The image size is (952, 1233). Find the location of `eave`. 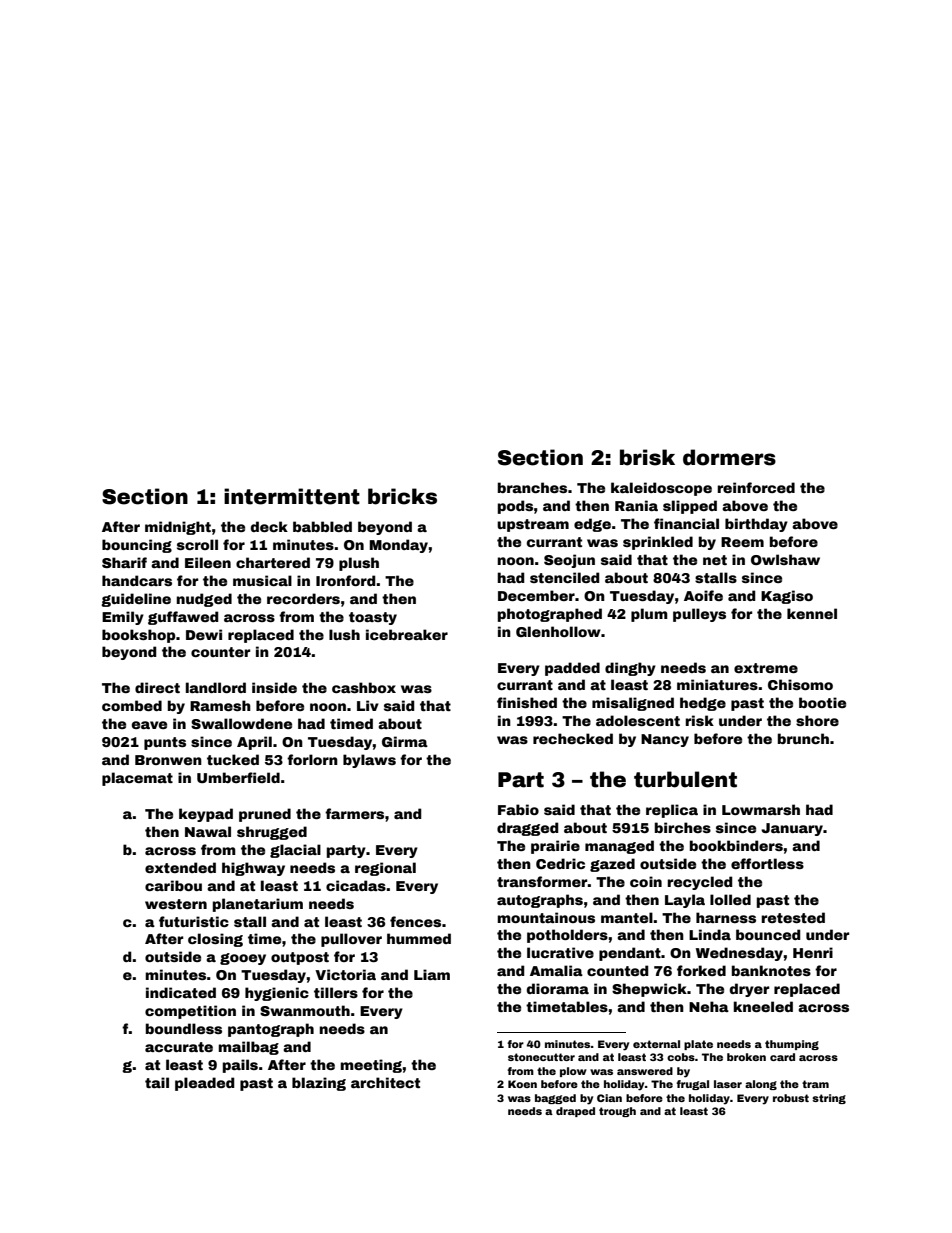

eave is located at coordinates (149, 725).
